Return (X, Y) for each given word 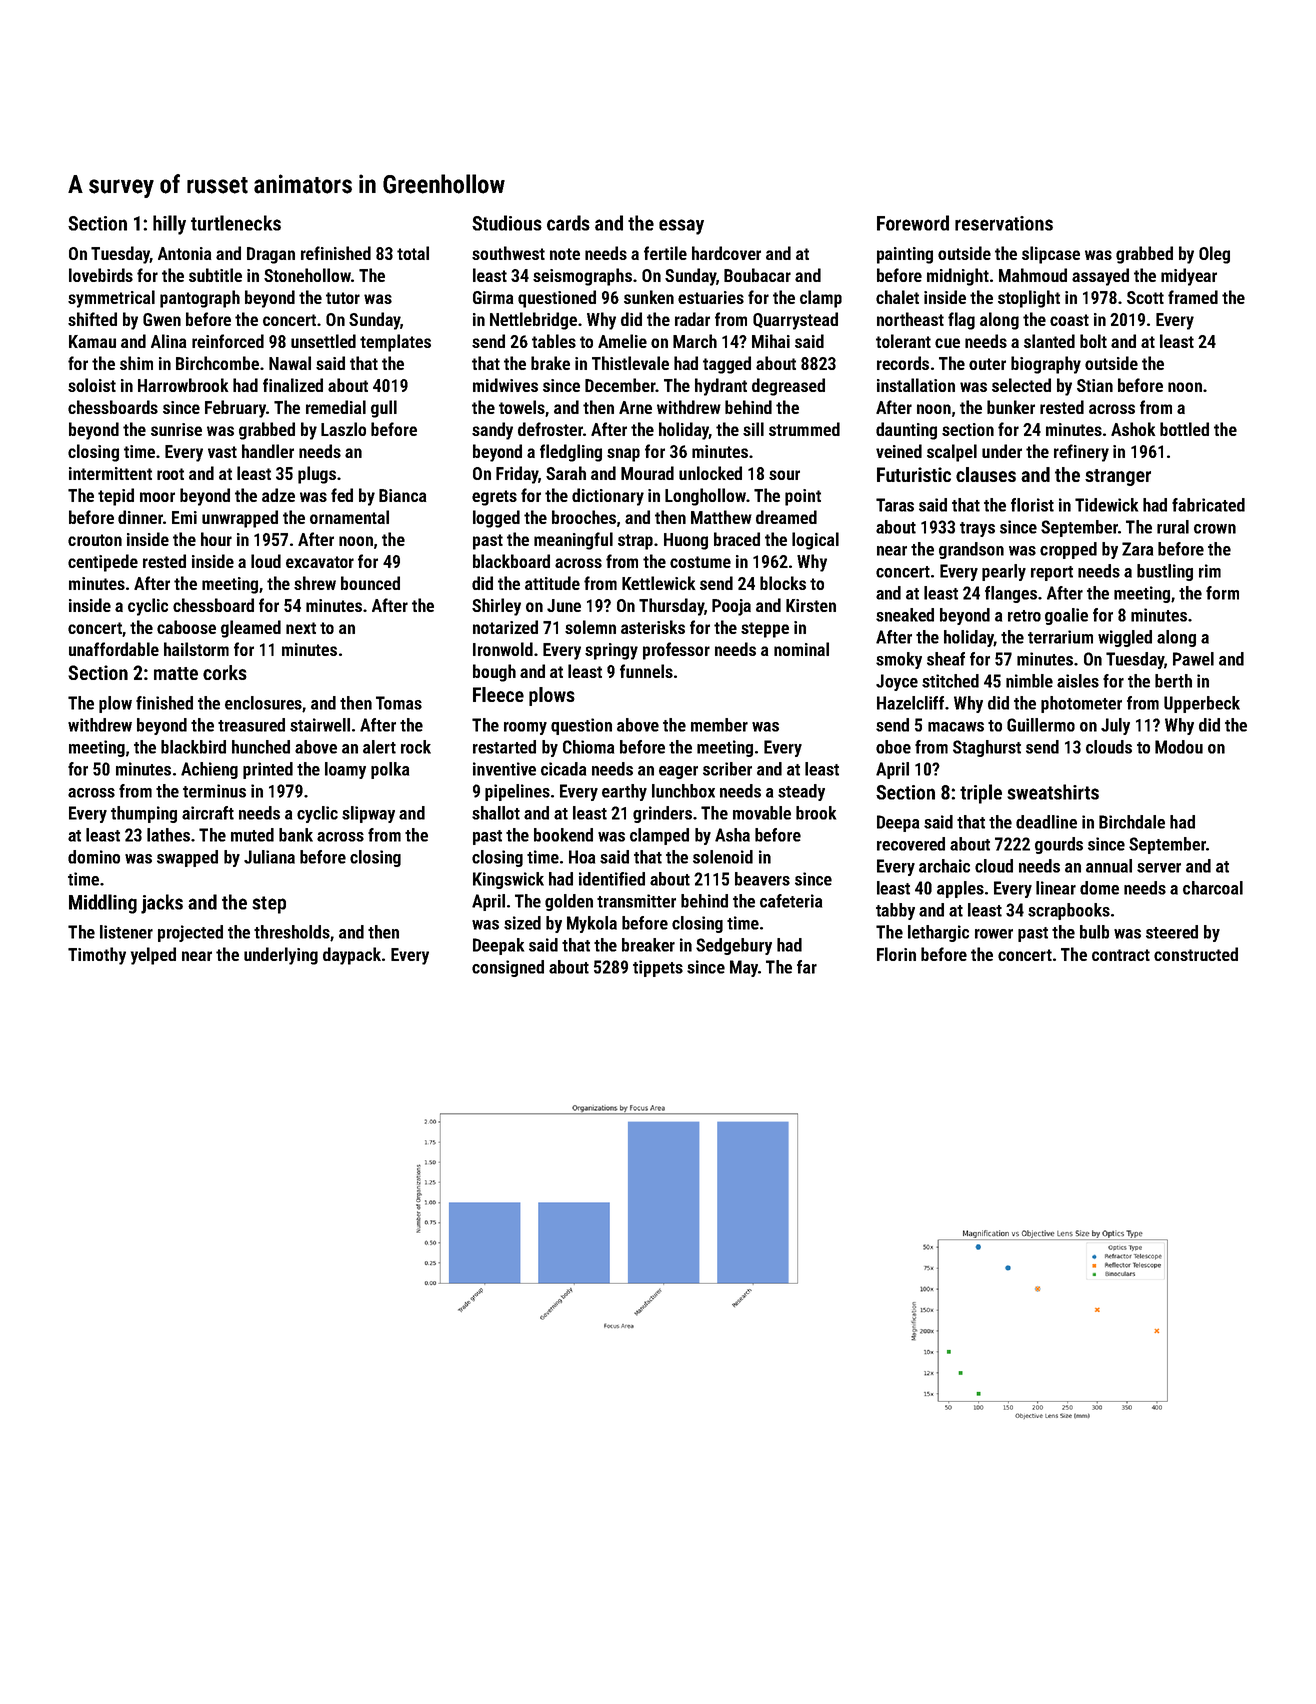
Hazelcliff (910, 703)
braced (737, 539)
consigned (508, 968)
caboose (186, 627)
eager (678, 772)
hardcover (726, 253)
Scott (1145, 297)
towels (522, 407)
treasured (251, 725)
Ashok (1133, 429)
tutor (343, 298)
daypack (352, 956)
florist (1032, 505)
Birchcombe (217, 363)
